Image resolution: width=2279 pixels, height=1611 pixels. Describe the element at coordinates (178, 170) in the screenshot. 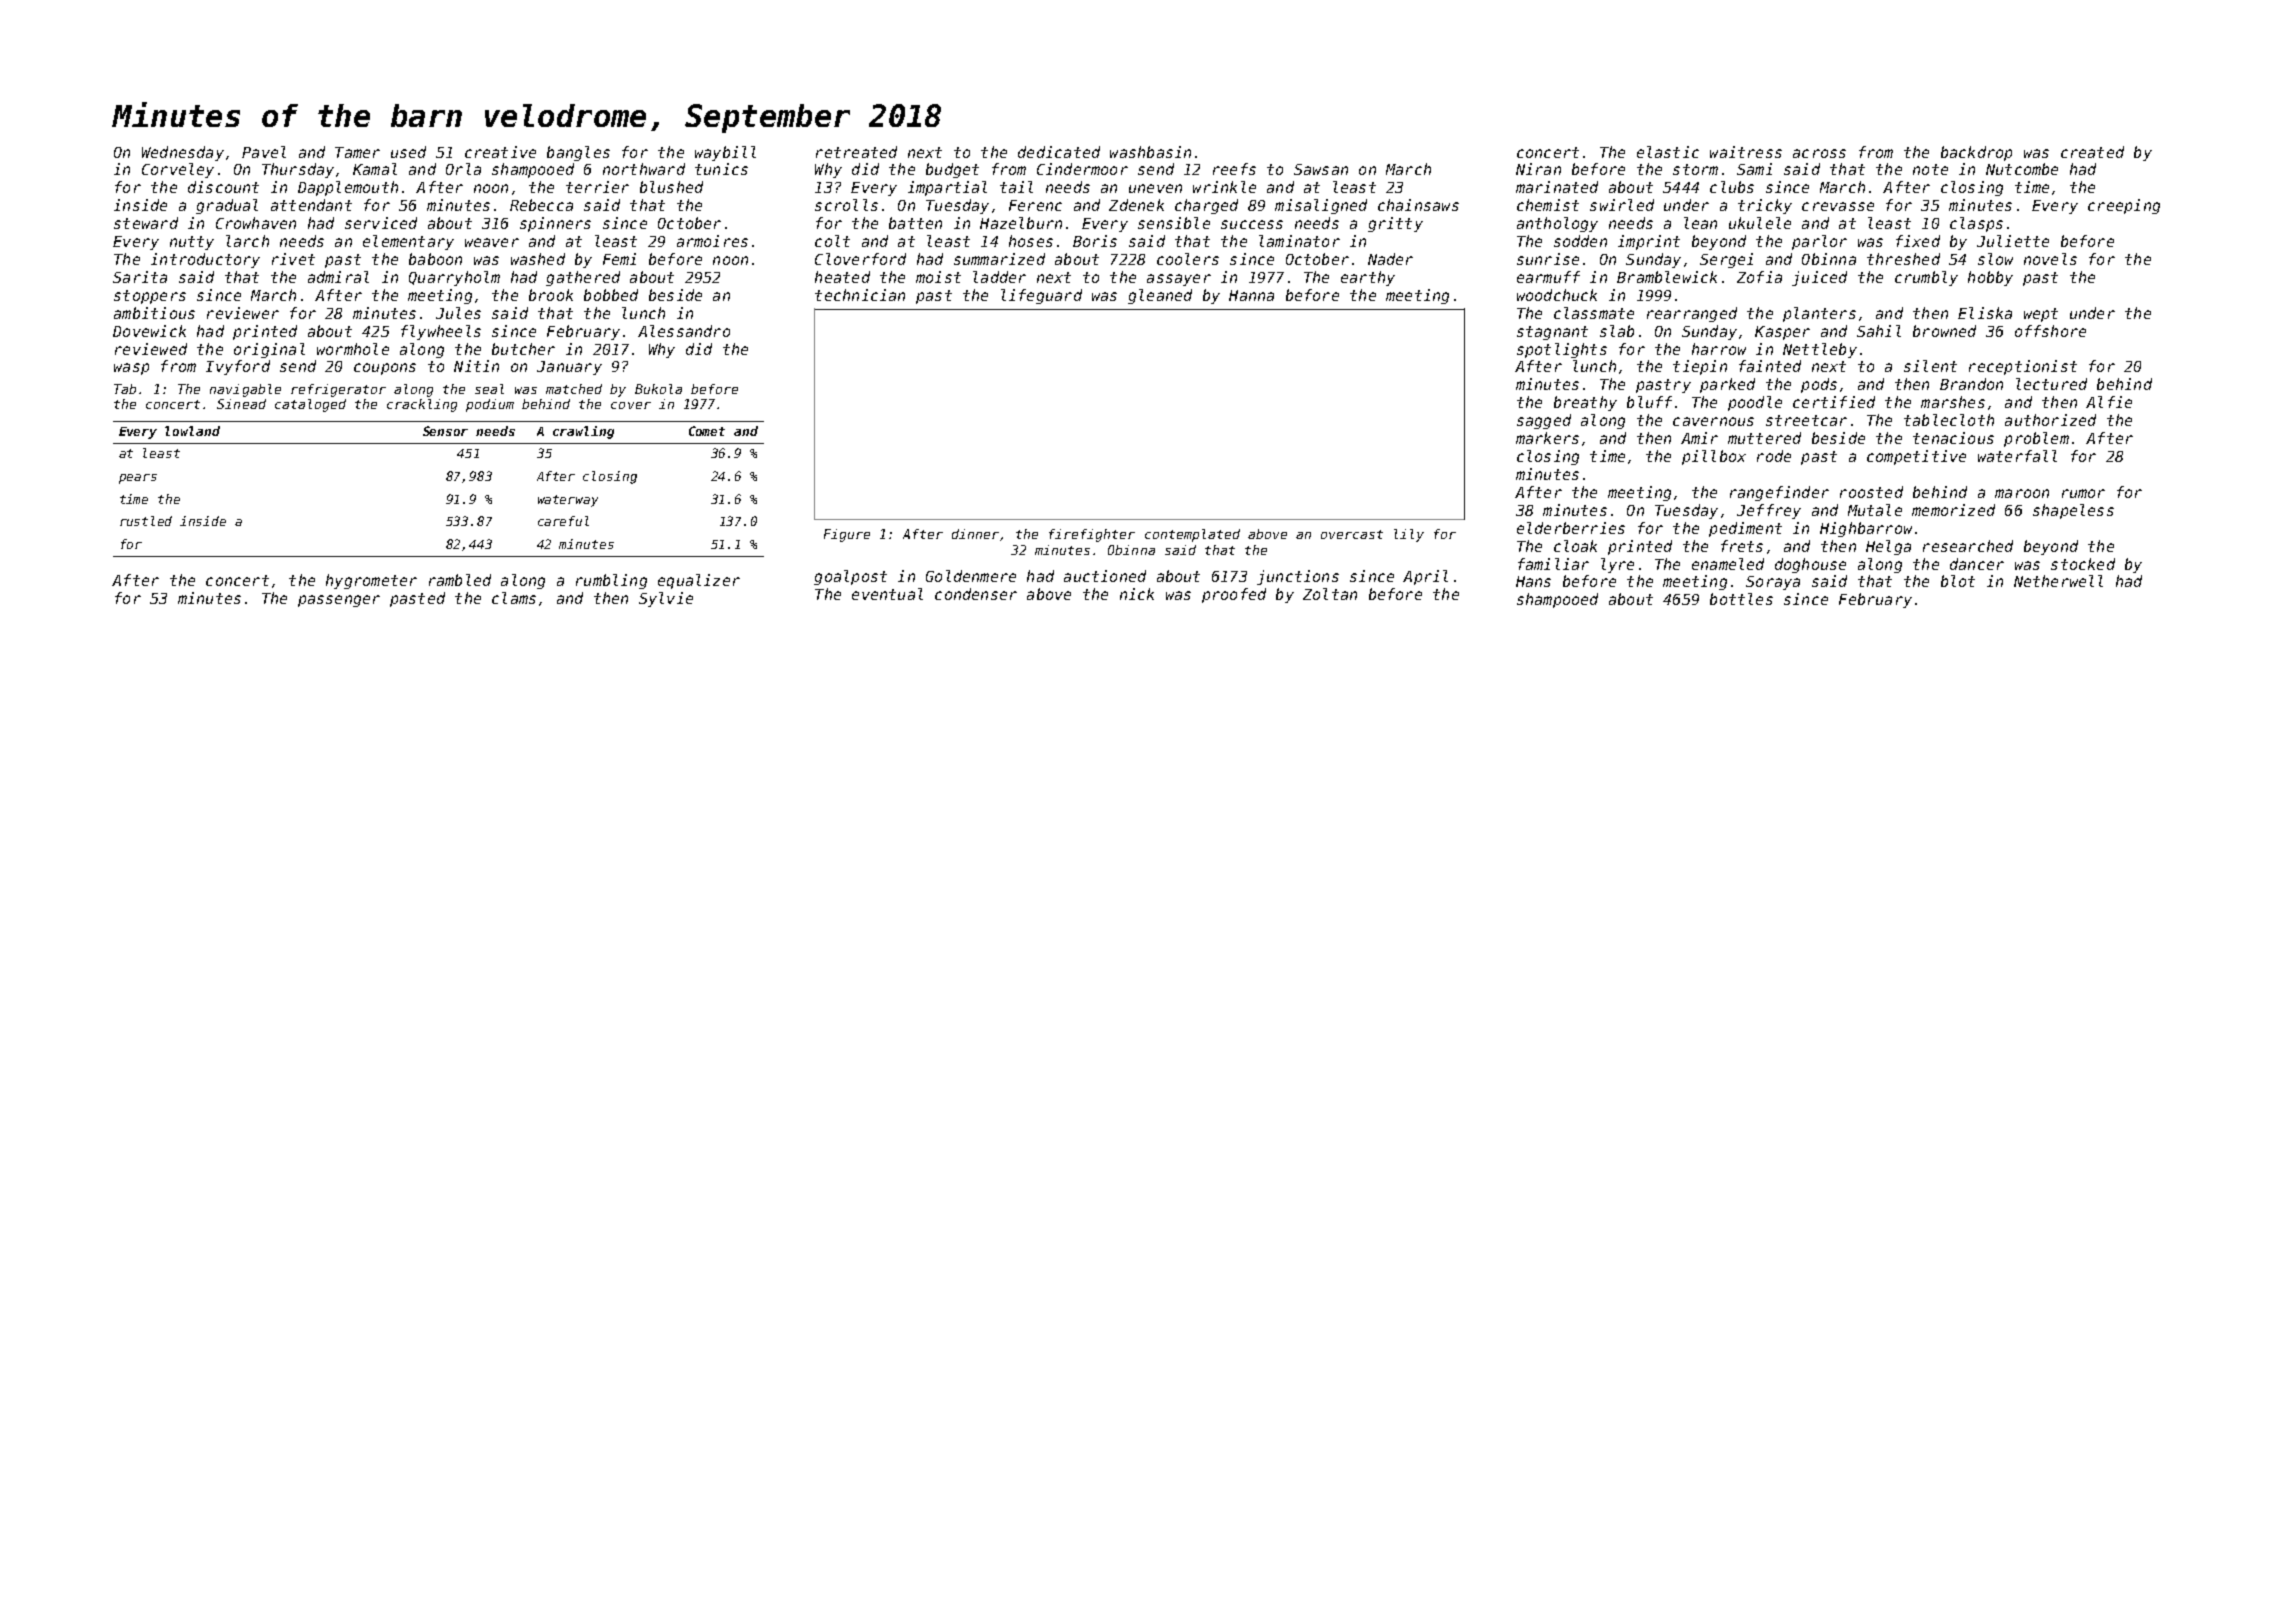

I see `Corveley` at that location.
